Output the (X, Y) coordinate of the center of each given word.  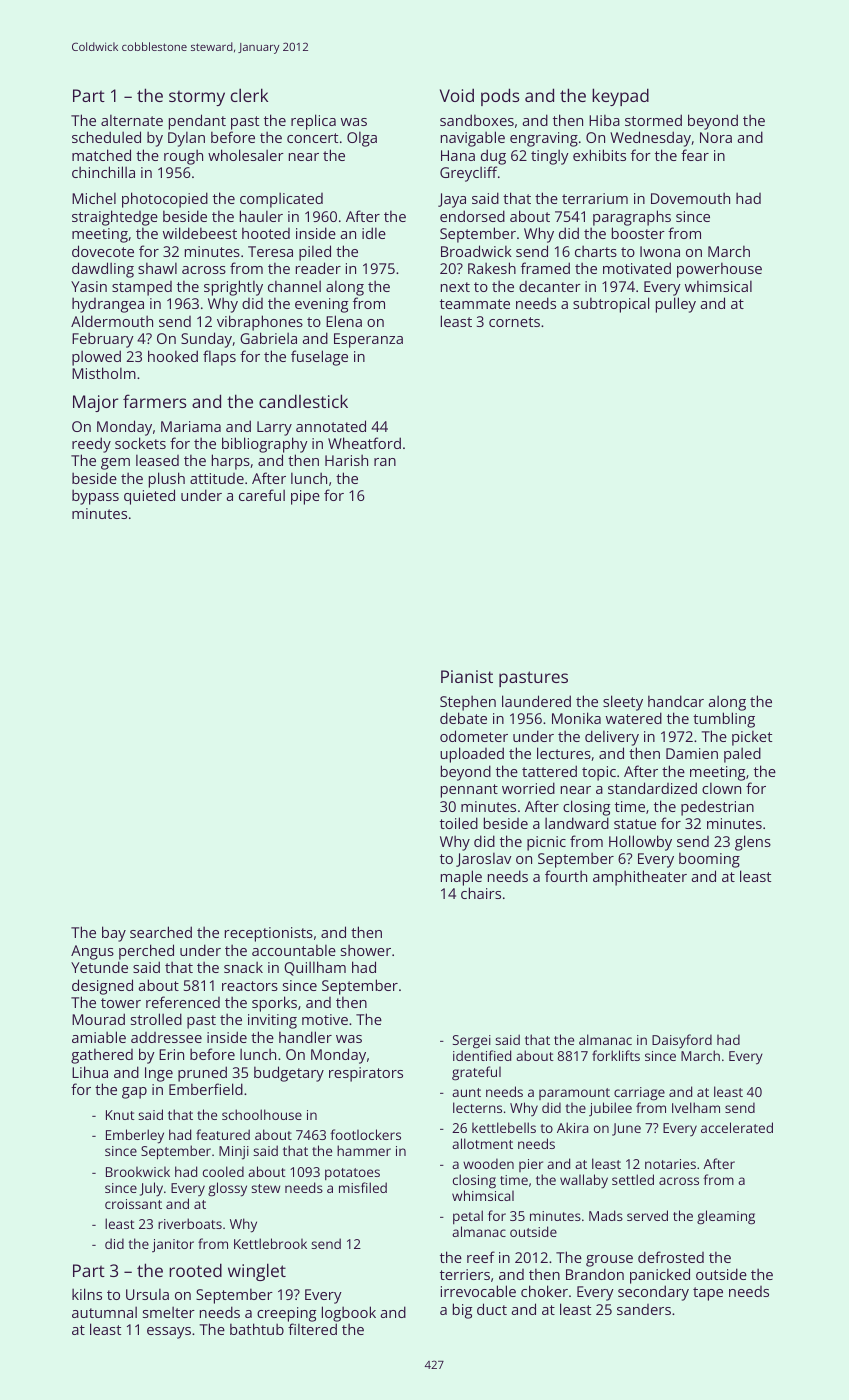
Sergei (472, 1041)
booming (709, 860)
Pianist (467, 676)
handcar (676, 701)
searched (161, 932)
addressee (166, 1037)
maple (461, 878)
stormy (197, 98)
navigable (473, 139)
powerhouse (719, 270)
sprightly (233, 288)
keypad (620, 97)
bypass (95, 497)
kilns (87, 1294)
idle (374, 233)
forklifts (616, 1055)
